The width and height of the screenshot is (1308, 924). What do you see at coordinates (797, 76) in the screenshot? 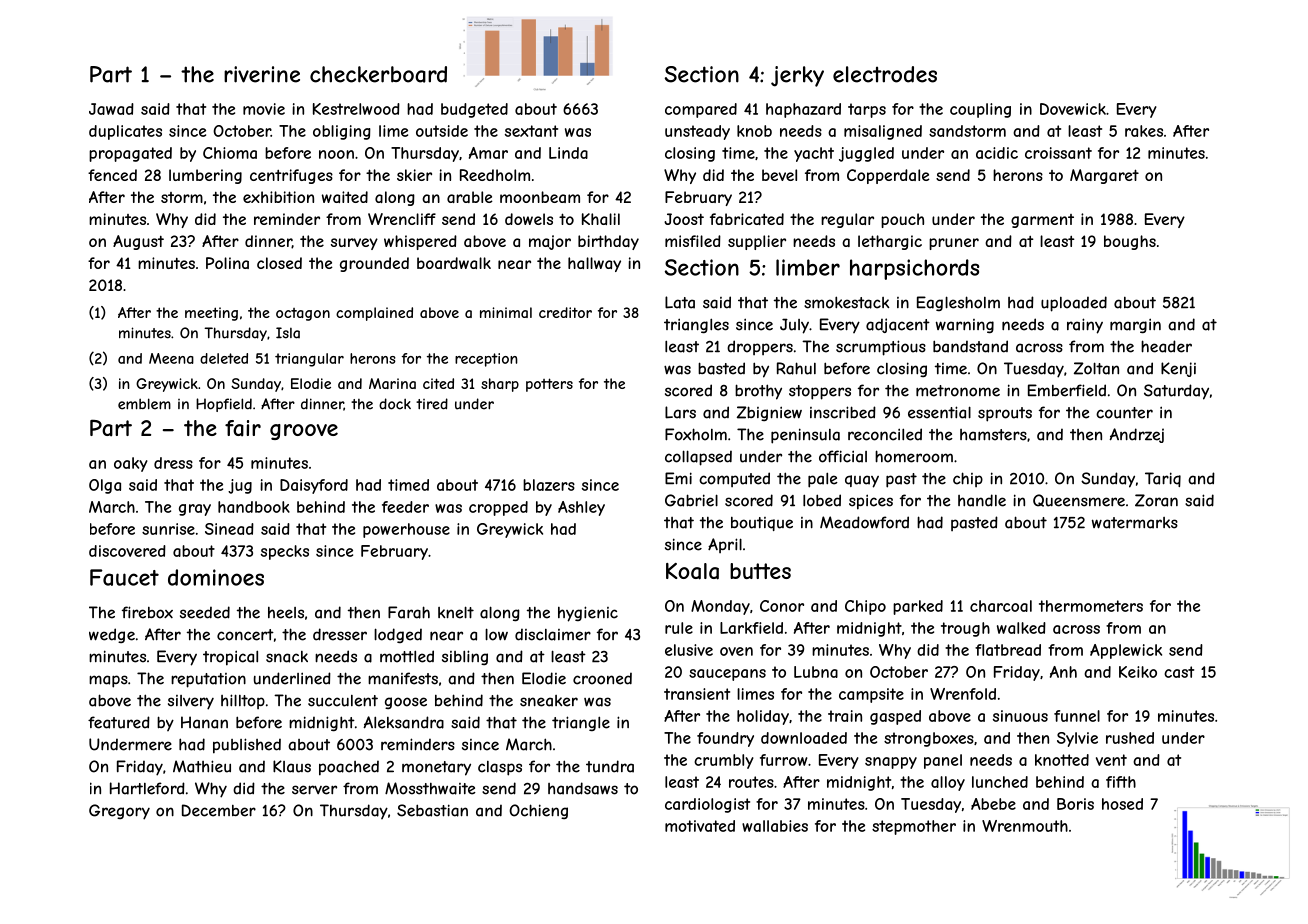
I see `jerky` at bounding box center [797, 76].
